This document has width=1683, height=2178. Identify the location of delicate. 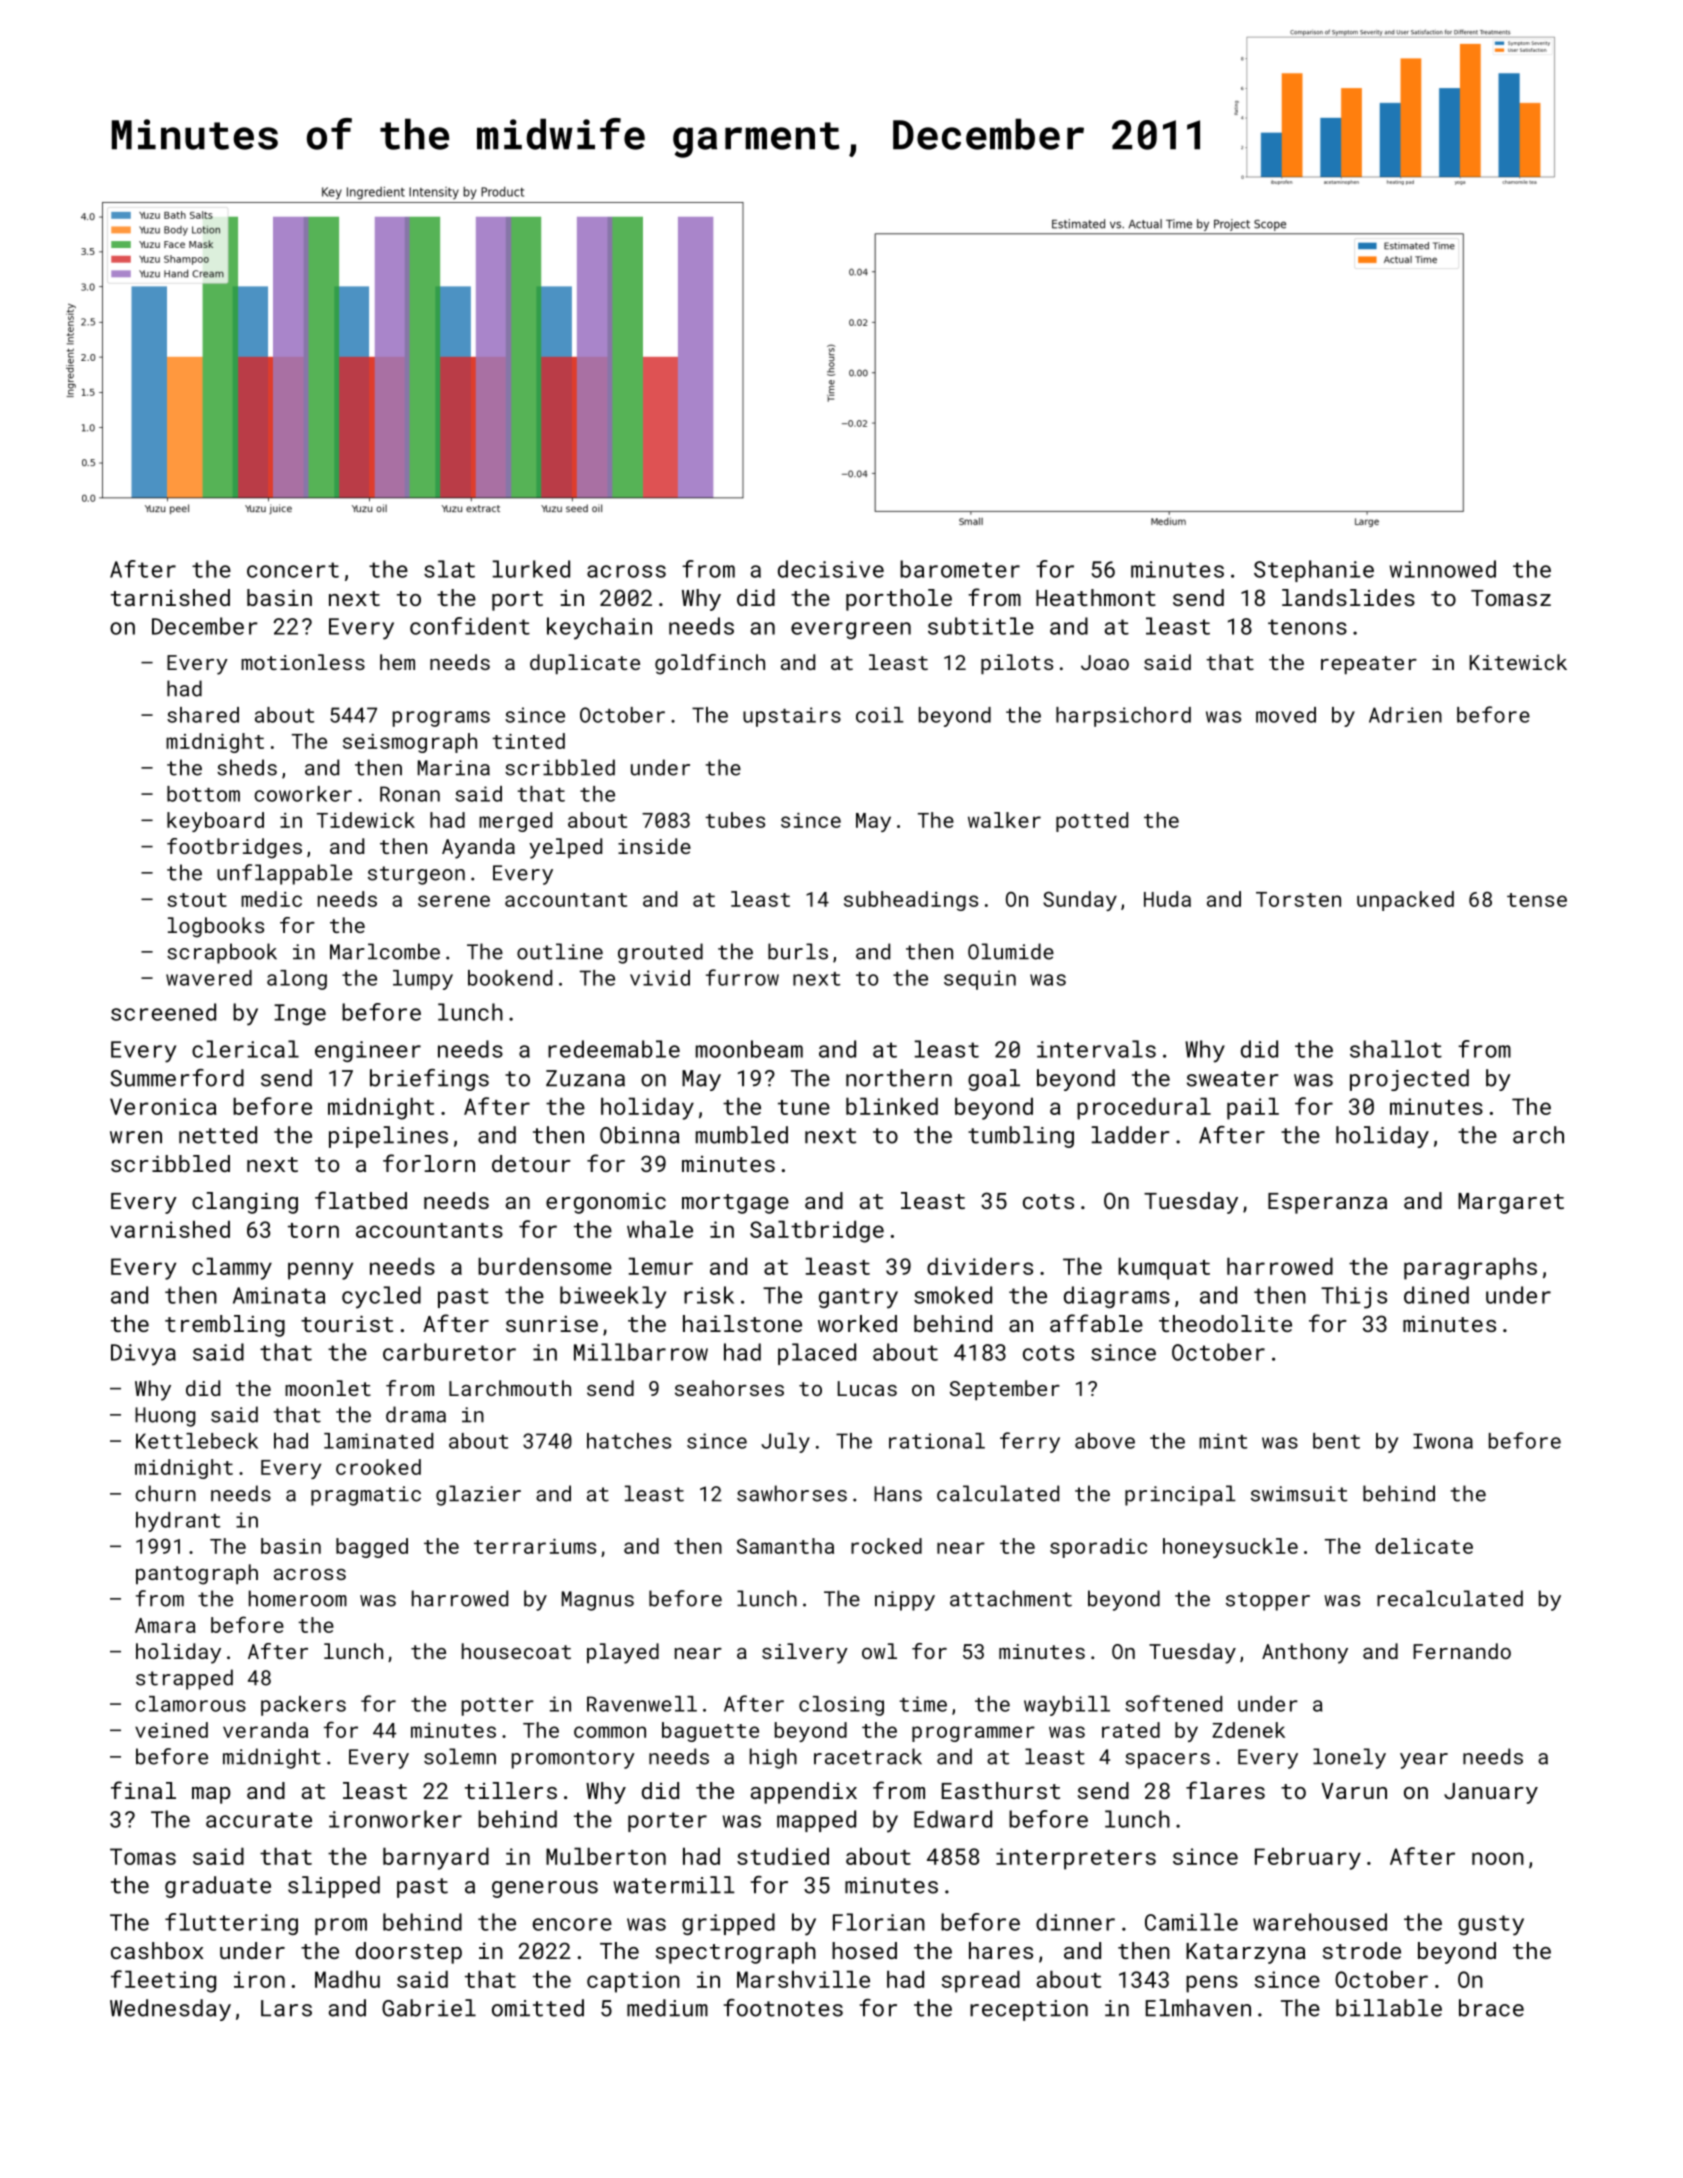
(1424, 1546).
